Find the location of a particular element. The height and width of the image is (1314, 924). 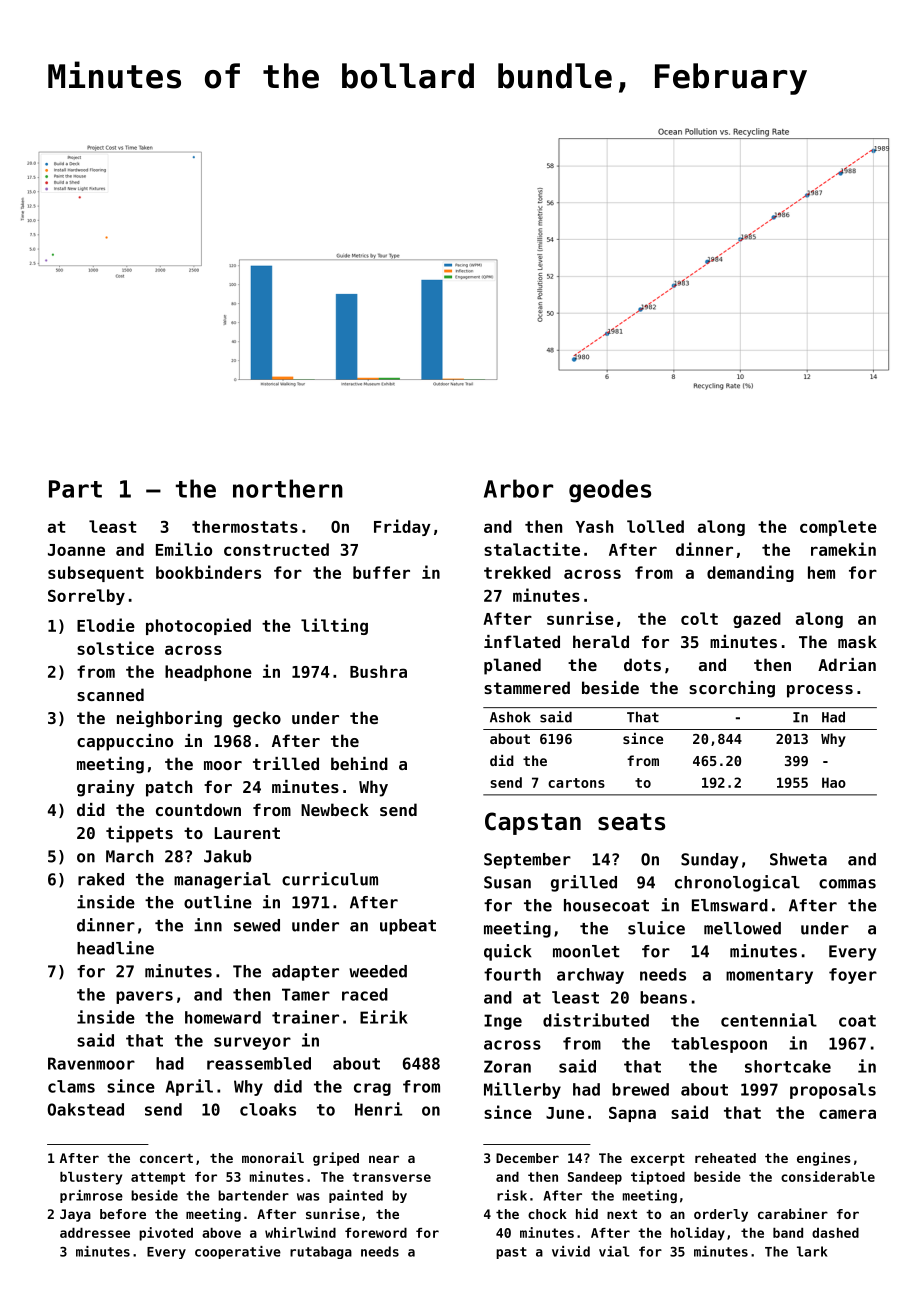

scorching is located at coordinates (732, 689).
